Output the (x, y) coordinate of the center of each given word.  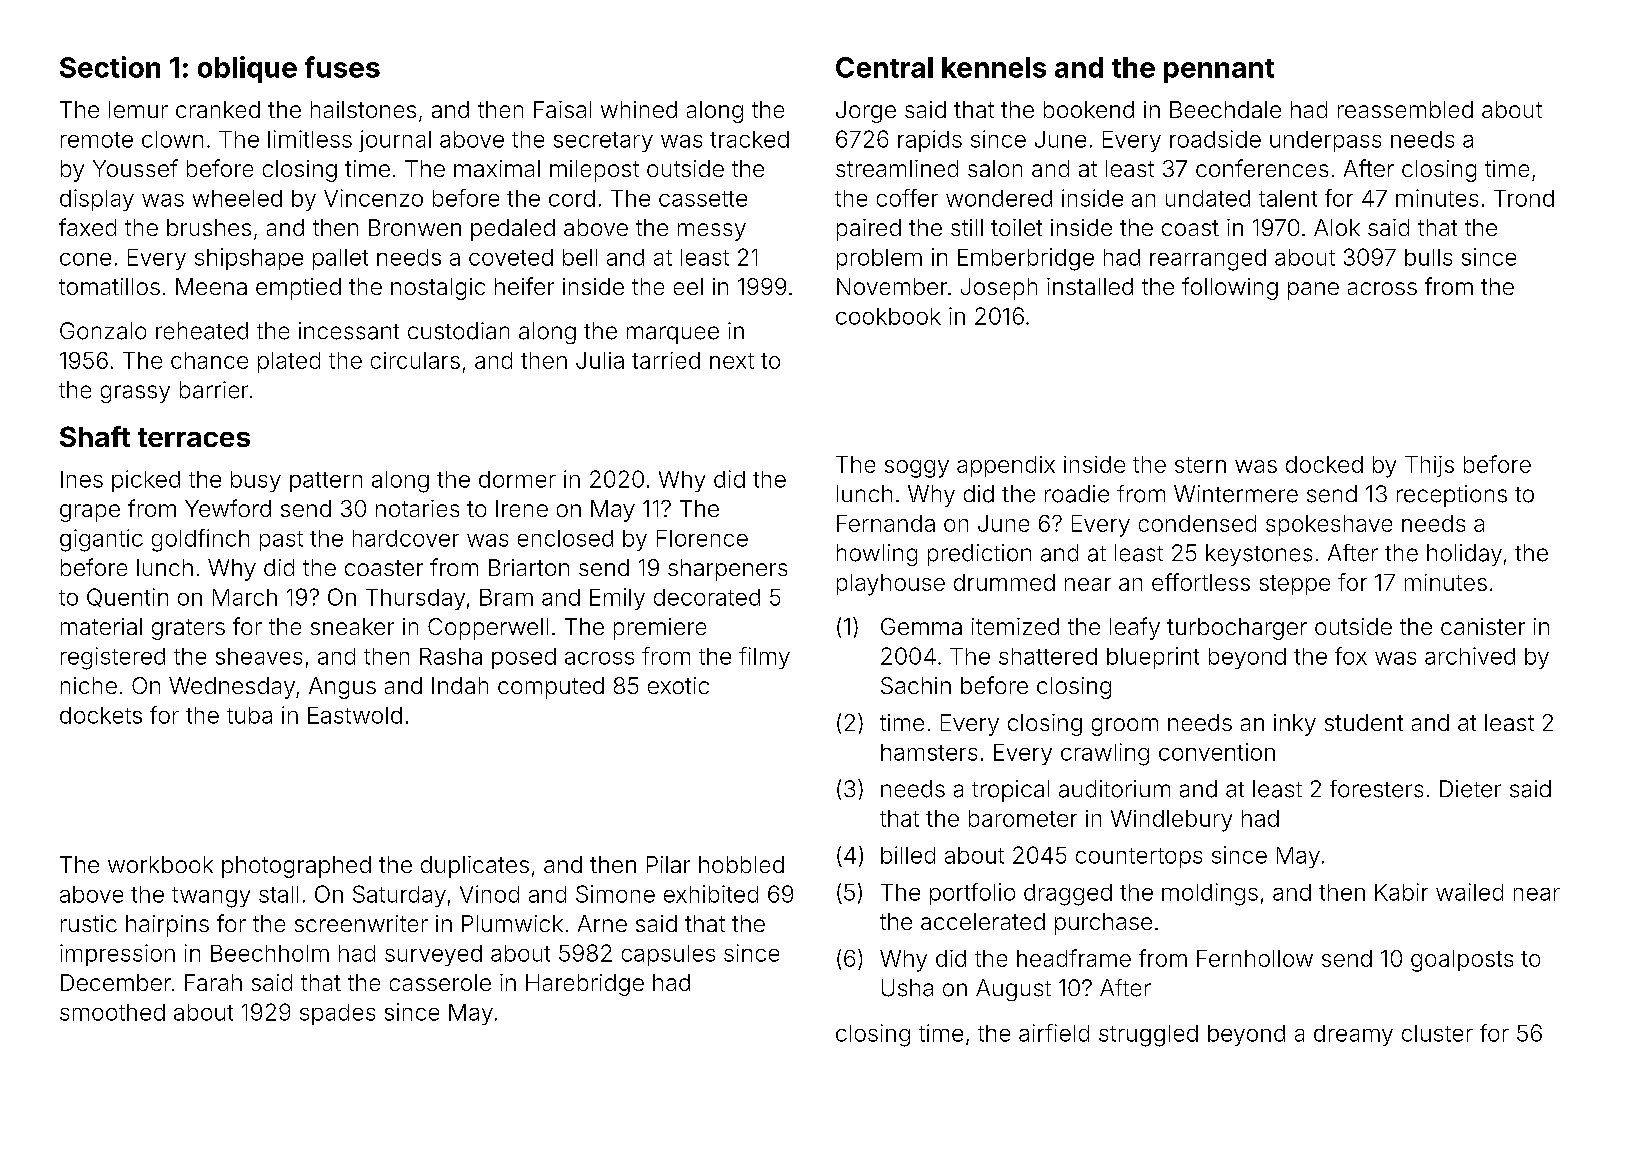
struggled (1148, 1036)
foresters (1376, 789)
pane (1313, 291)
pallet (340, 259)
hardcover (406, 538)
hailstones (363, 109)
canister (1483, 626)
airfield (1054, 1033)
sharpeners (727, 570)
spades (337, 1014)
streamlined (897, 168)
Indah (460, 685)
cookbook (888, 316)
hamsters (929, 752)
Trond (1524, 198)
